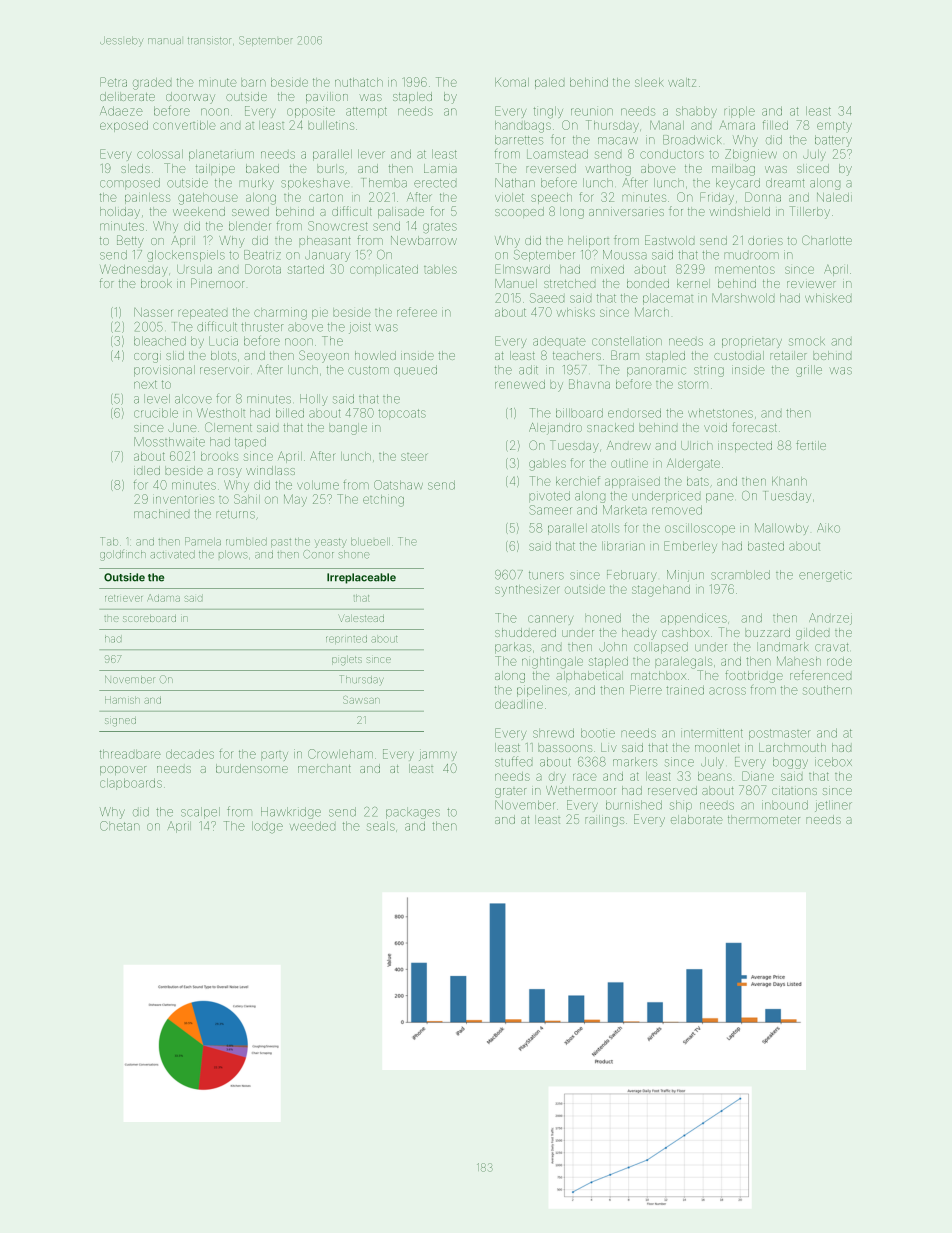 Image resolution: width=952 pixels, height=1233 pixels. I want to click on Lucia, so click(223, 341).
